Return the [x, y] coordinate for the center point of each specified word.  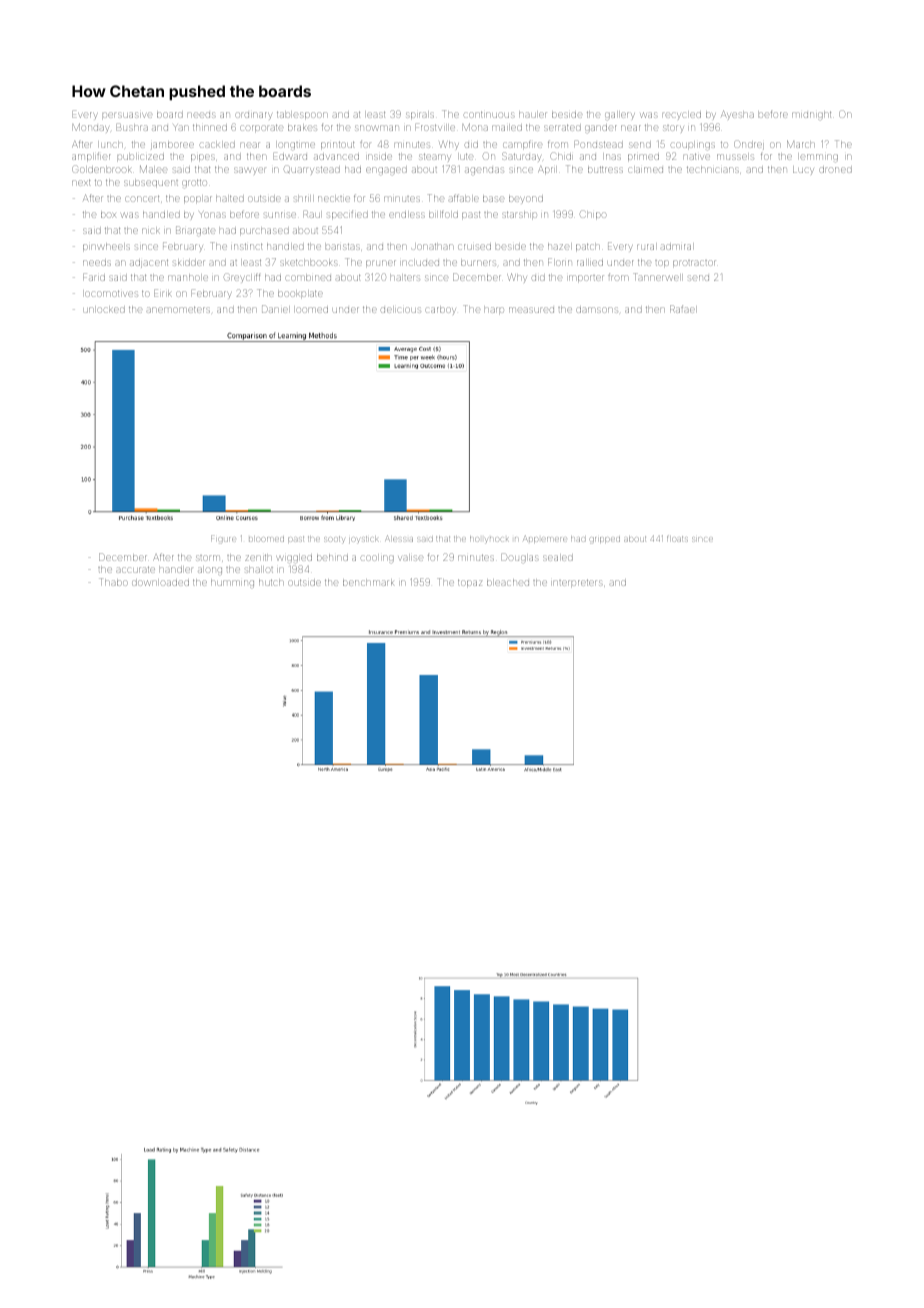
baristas [343, 247]
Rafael [682, 309]
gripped [605, 540]
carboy [441, 311]
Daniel [275, 309]
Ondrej [749, 145]
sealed [558, 558]
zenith [258, 558]
